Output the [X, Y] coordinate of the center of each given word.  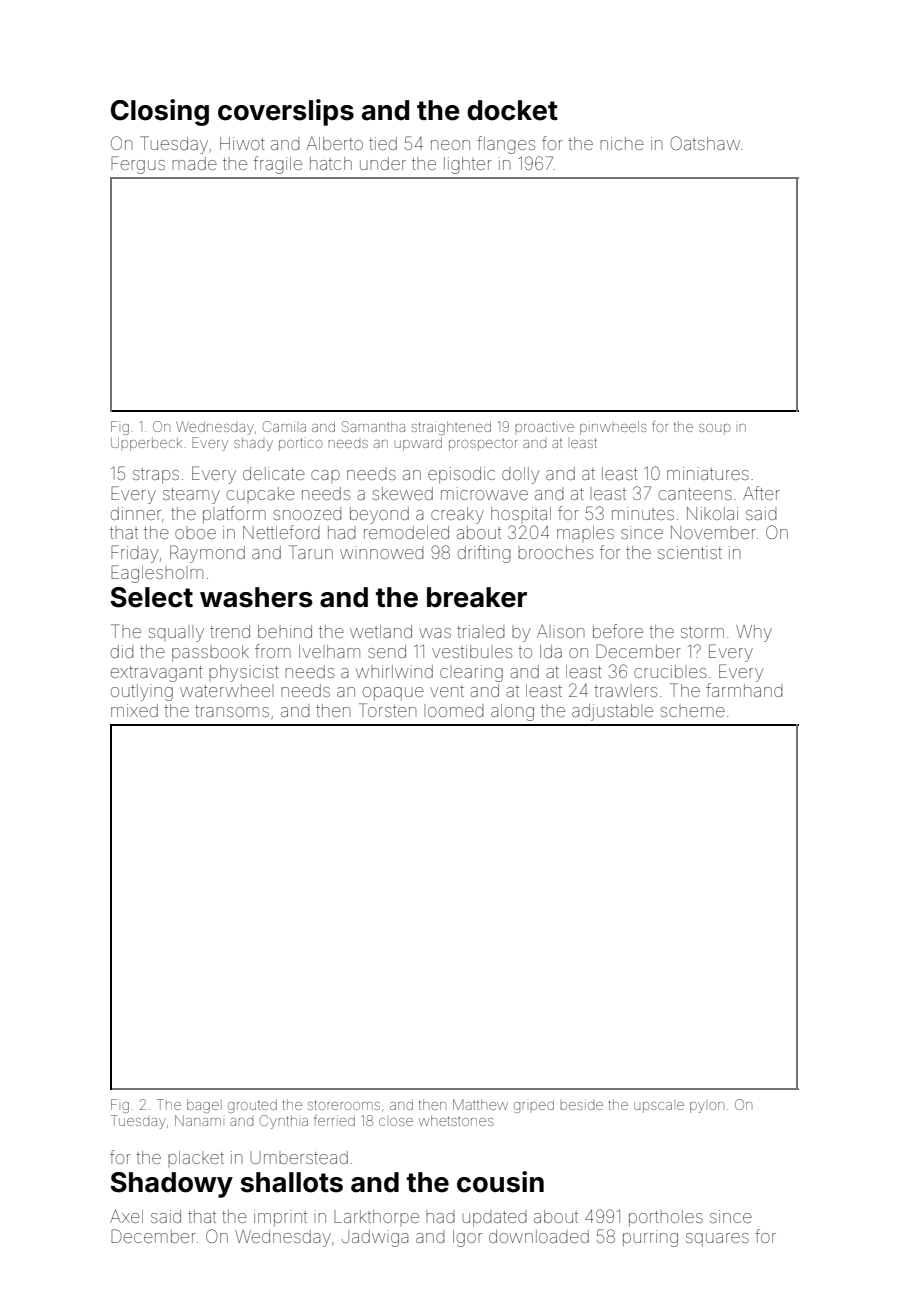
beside [581, 1104]
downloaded [539, 1236]
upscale [659, 1107]
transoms [232, 711]
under [383, 163]
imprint [280, 1218]
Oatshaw [705, 143]
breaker [477, 597]
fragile [277, 165]
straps [156, 476]
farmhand [744, 690]
